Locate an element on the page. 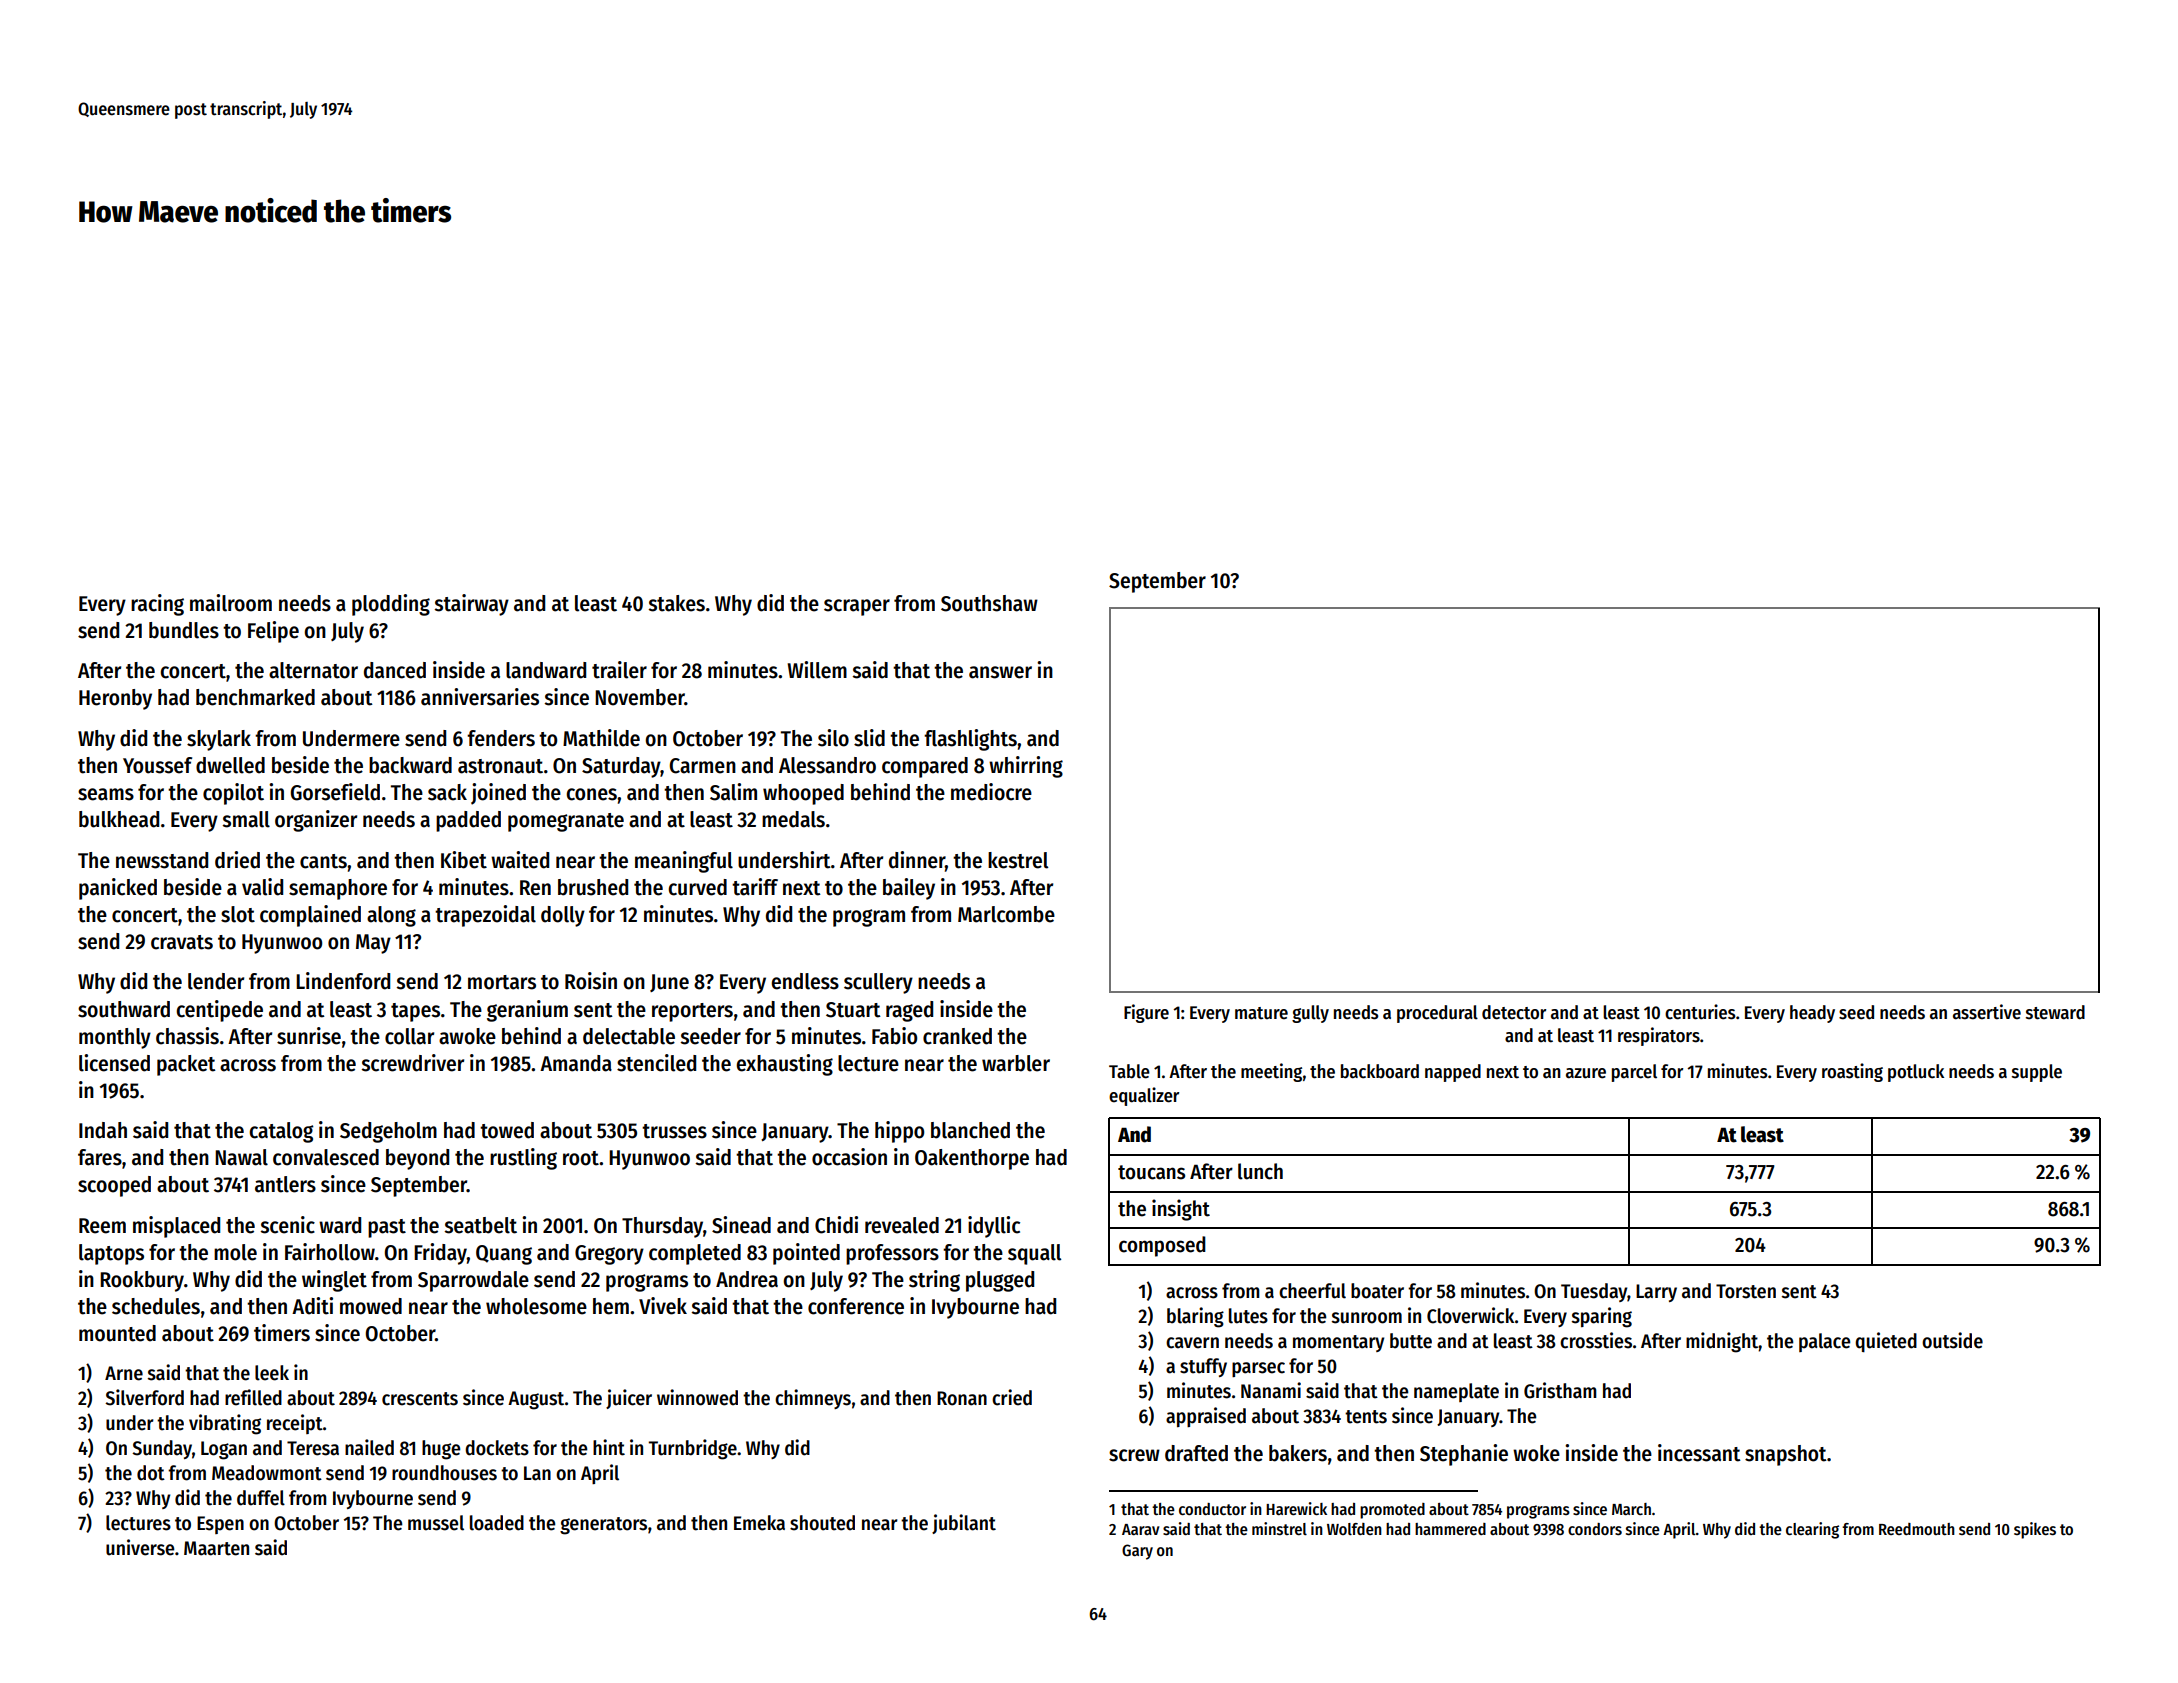 Image resolution: width=2178 pixels, height=1683 pixels. organizer is located at coordinates (316, 821).
